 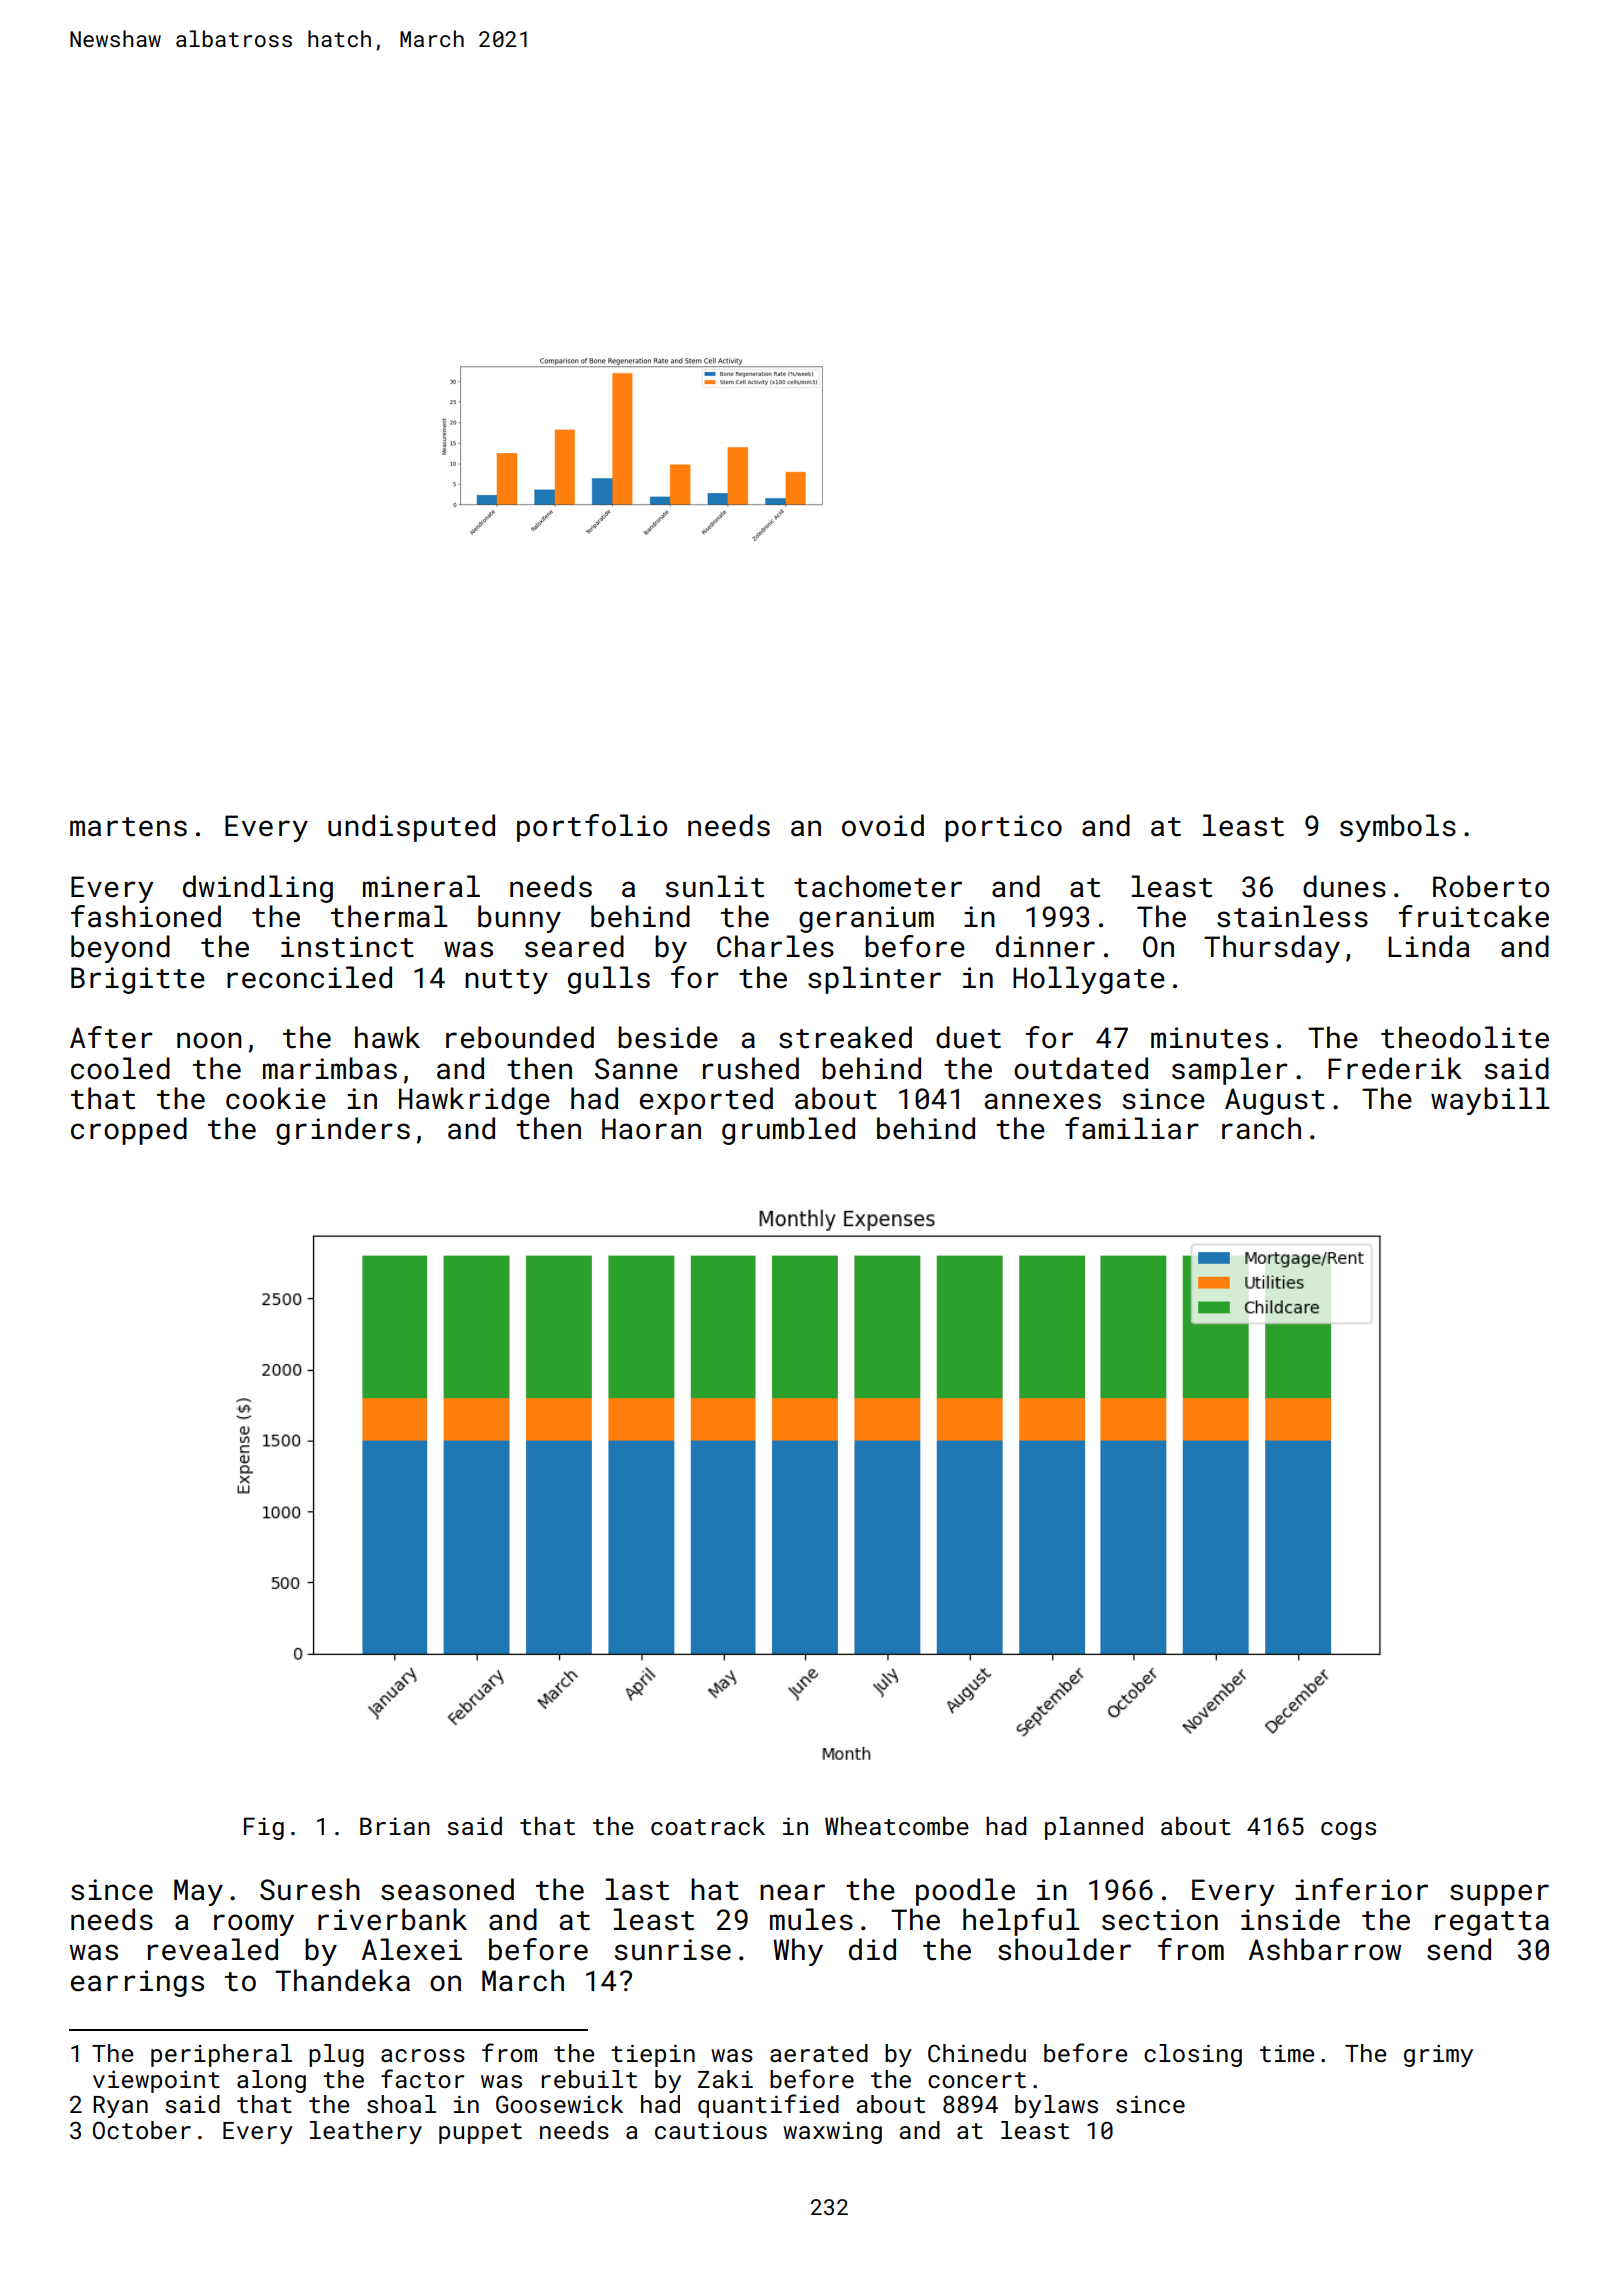 I want to click on cropped, so click(x=129, y=1131).
